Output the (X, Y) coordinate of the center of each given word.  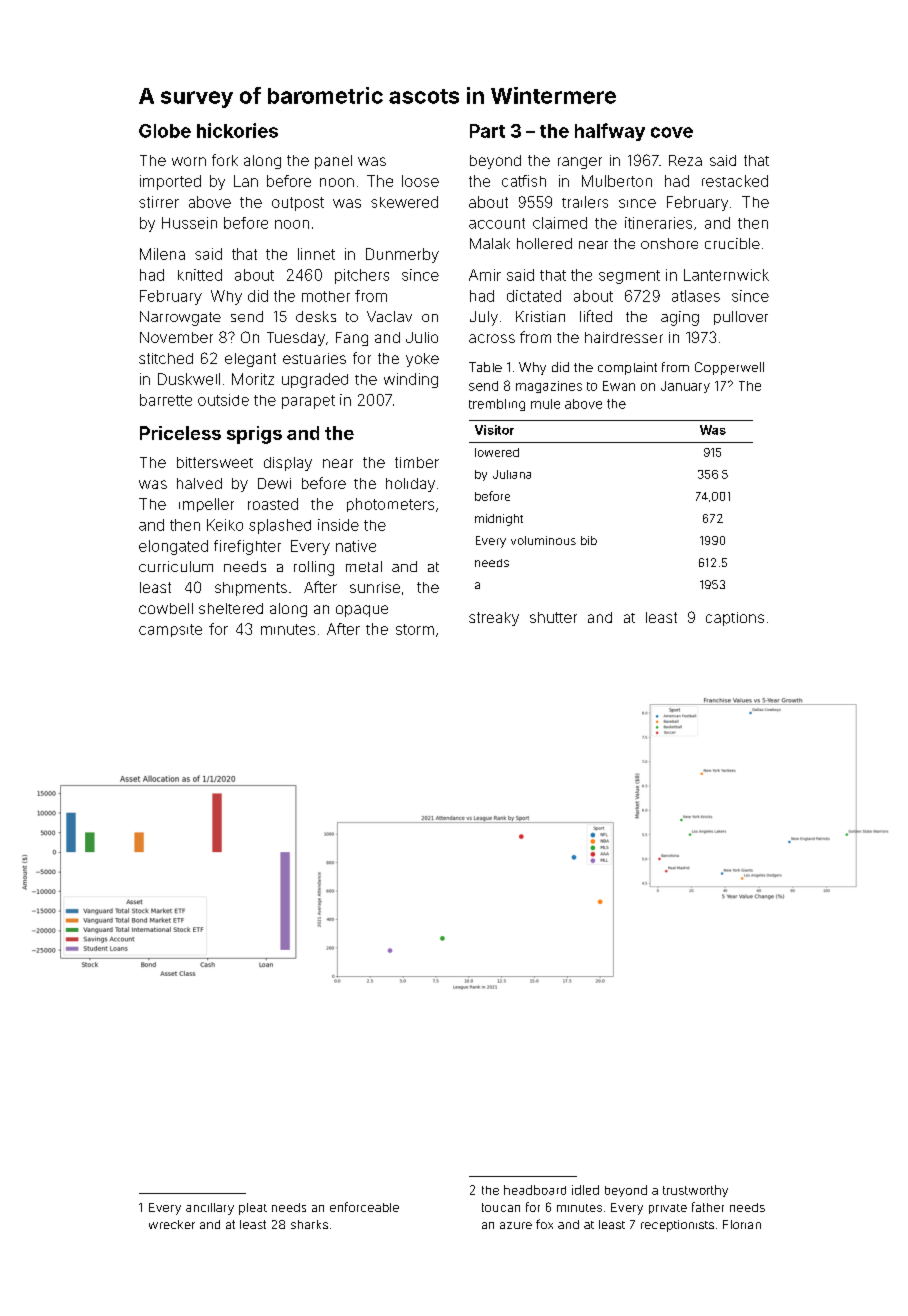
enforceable (364, 1207)
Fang (352, 339)
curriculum (176, 566)
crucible (732, 243)
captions (735, 619)
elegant (250, 360)
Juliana (512, 474)
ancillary (210, 1209)
